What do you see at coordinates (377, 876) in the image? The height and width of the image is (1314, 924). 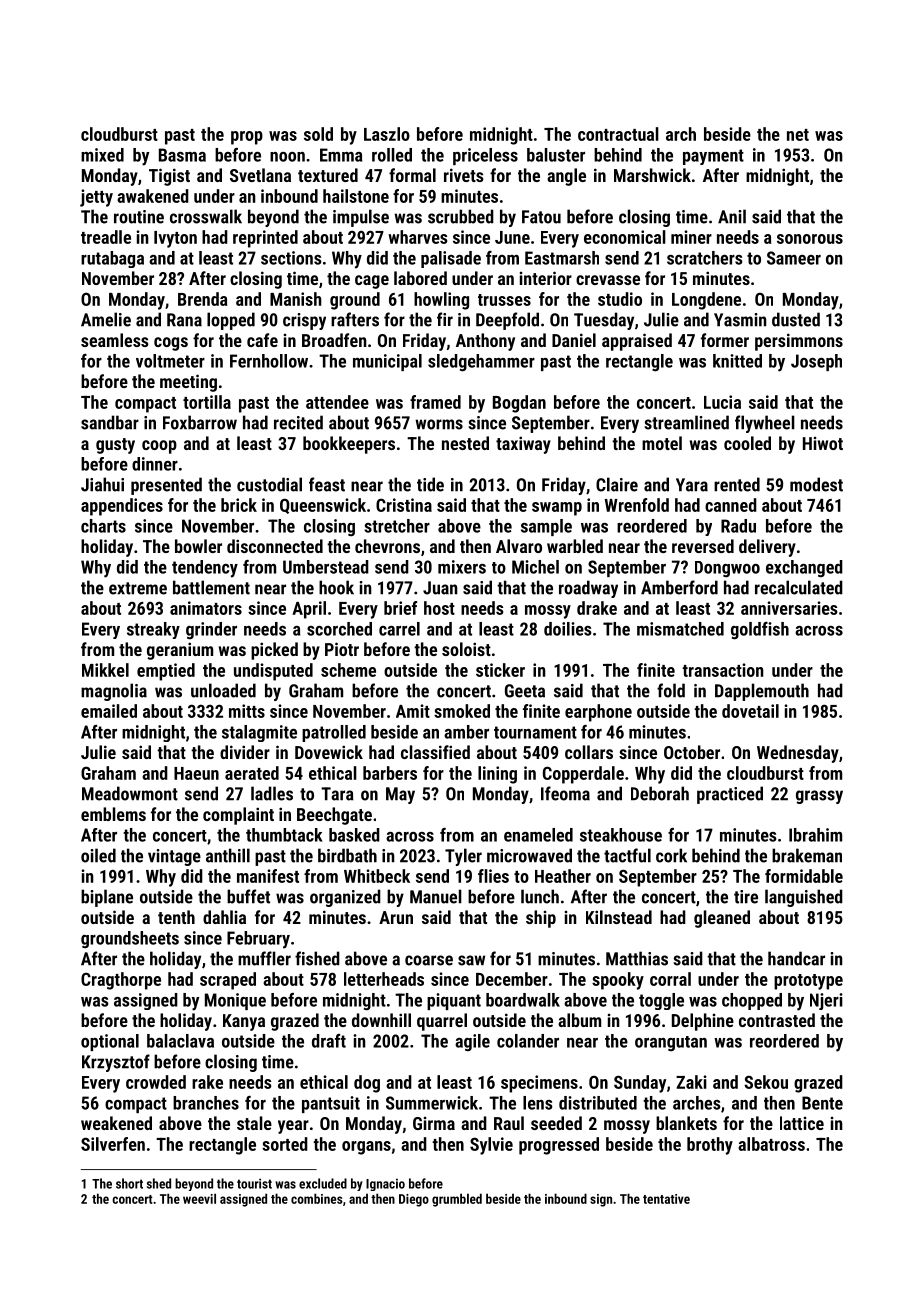 I see `Whitbeck` at bounding box center [377, 876].
